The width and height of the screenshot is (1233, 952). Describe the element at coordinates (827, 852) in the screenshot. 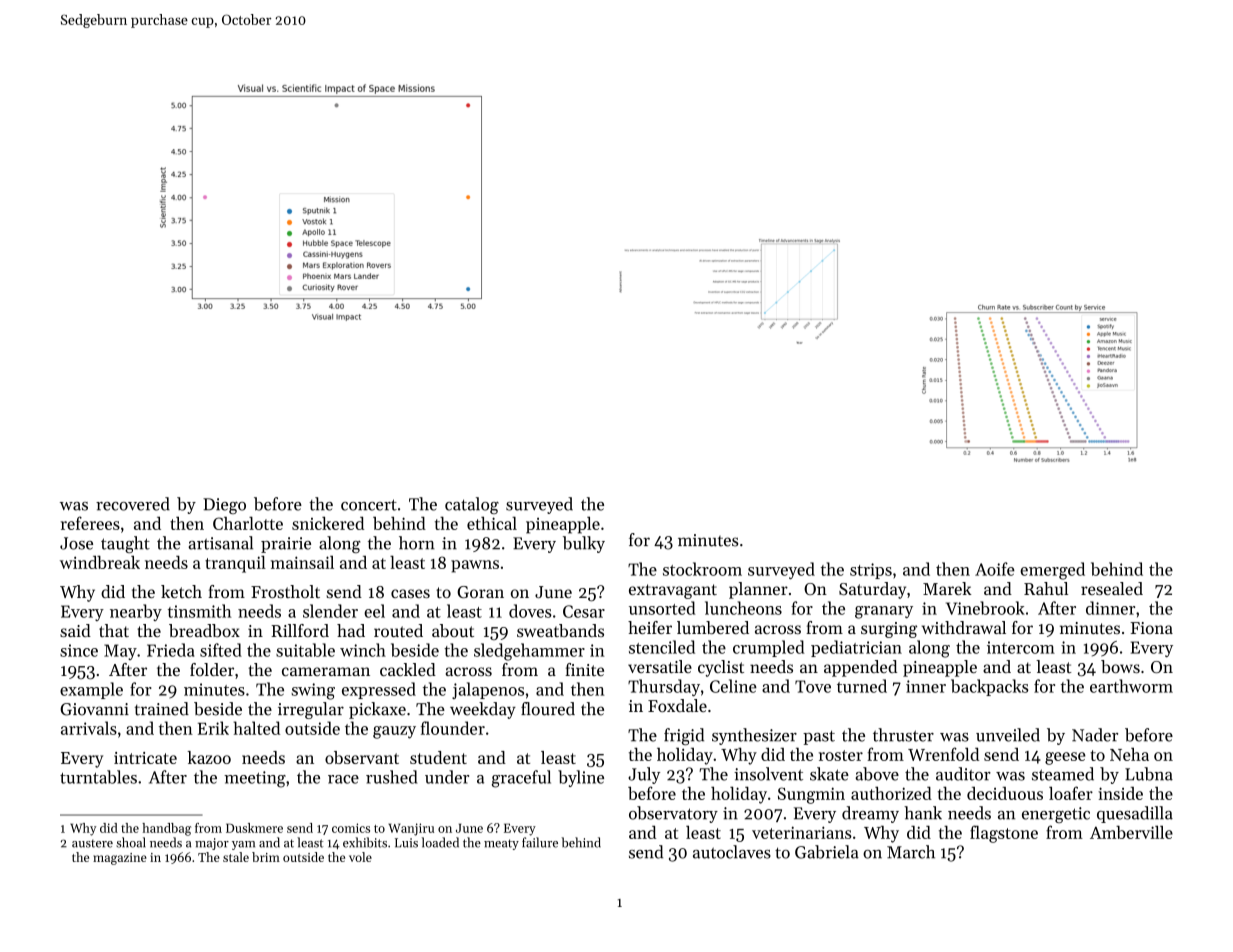

I see `Gabriela` at that location.
